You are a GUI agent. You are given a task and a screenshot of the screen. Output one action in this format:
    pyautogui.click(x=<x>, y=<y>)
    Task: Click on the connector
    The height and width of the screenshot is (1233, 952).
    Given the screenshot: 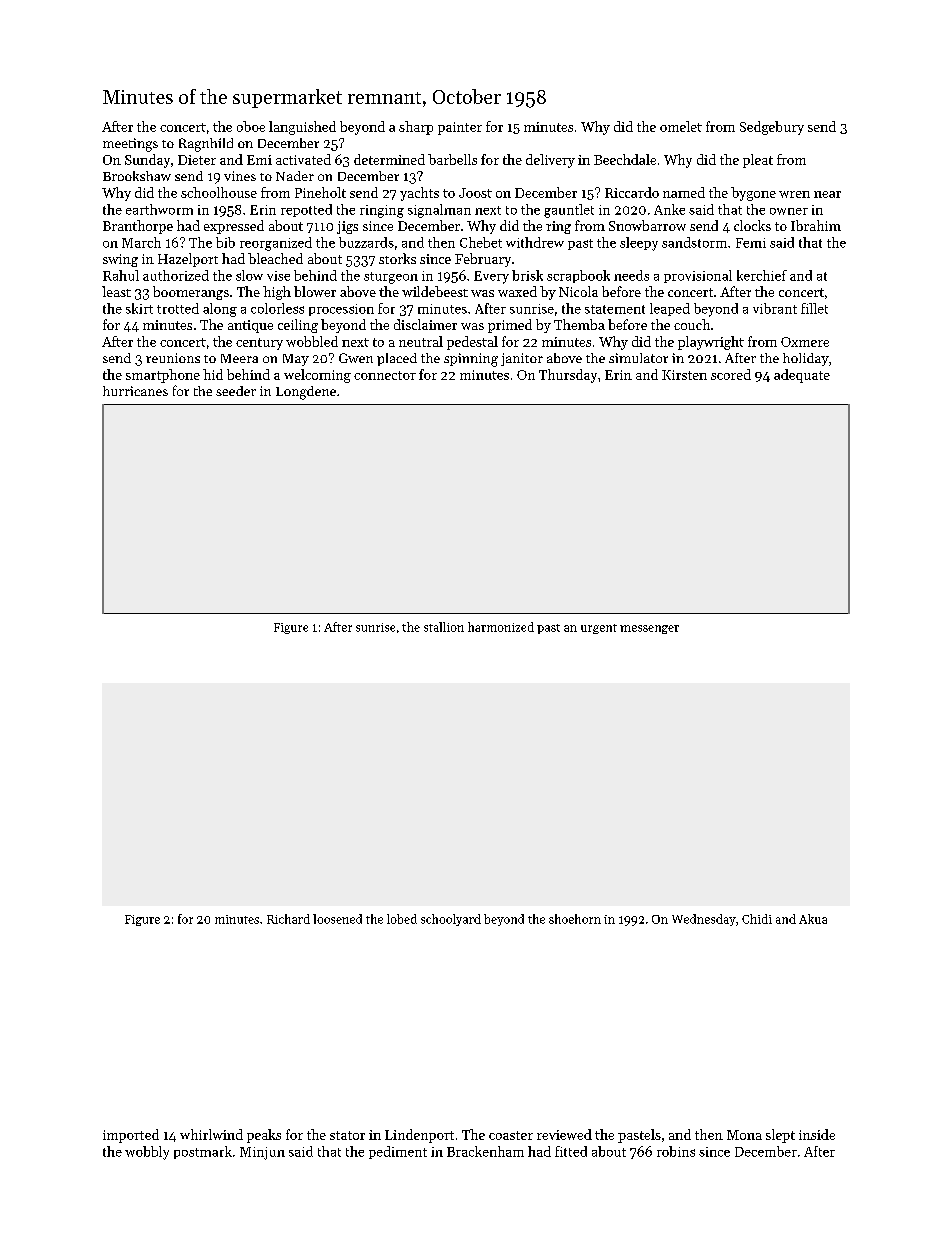 What is the action you would take?
    pyautogui.click(x=385, y=375)
